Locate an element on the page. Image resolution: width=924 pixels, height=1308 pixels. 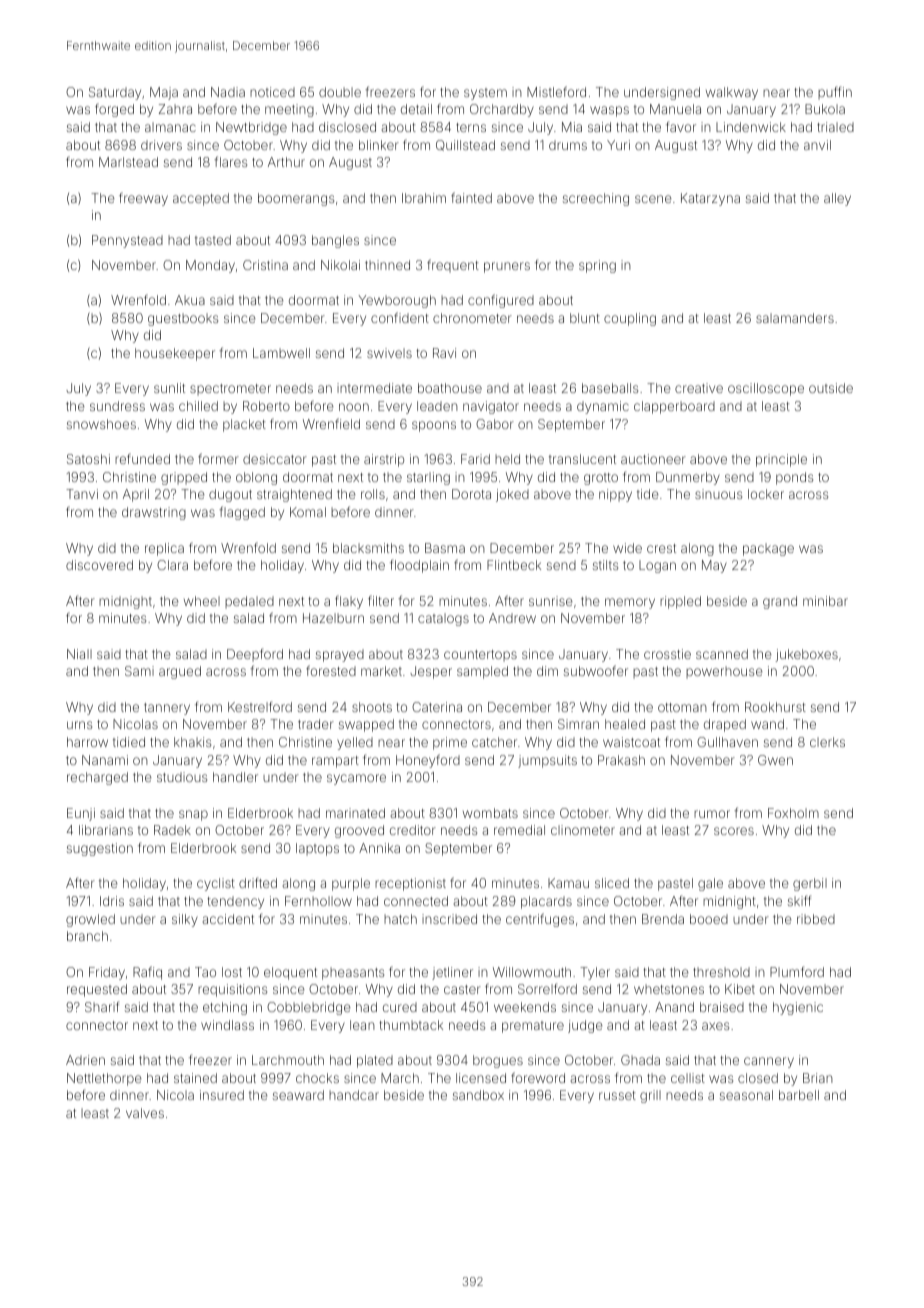
system is located at coordinates (485, 94).
